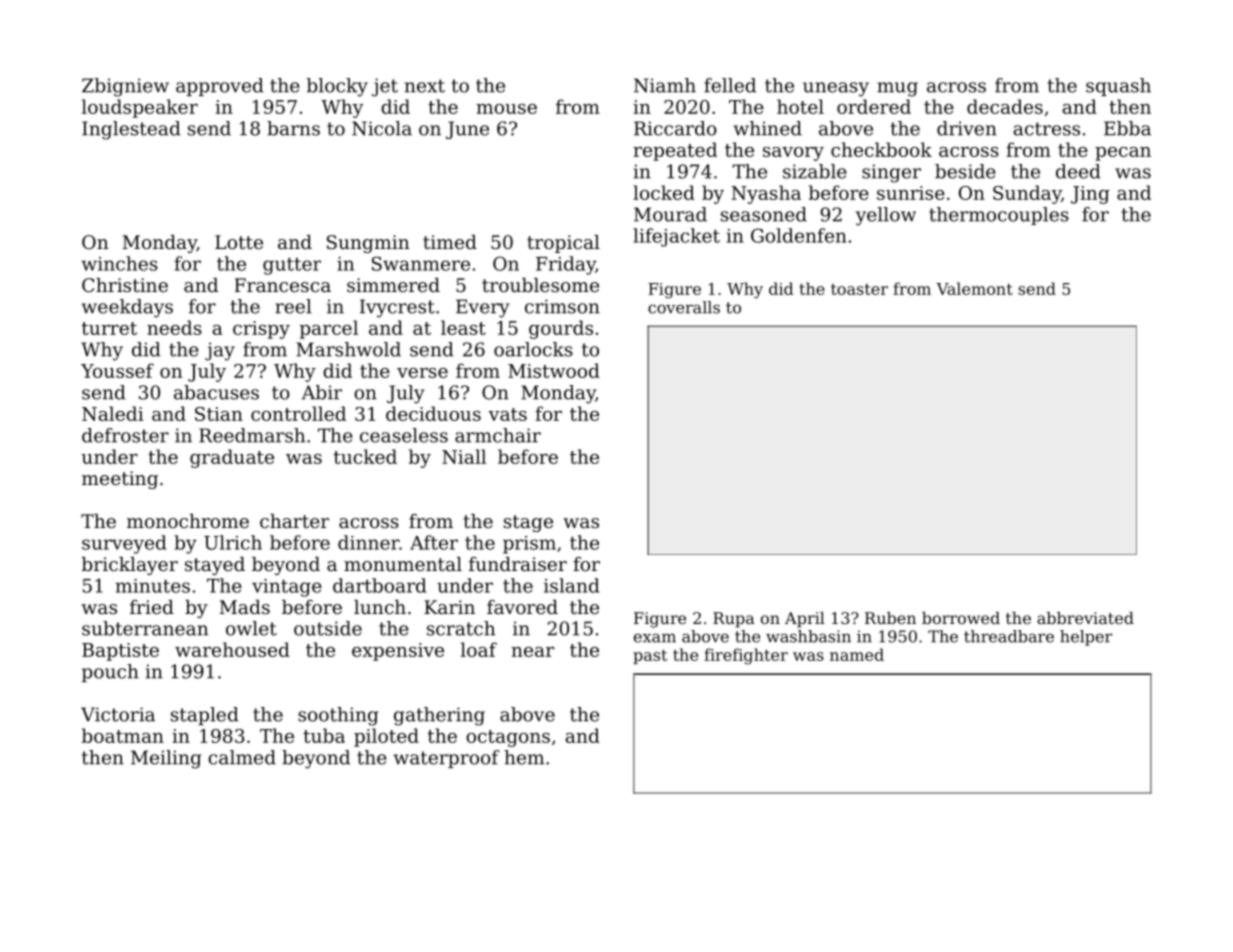 The height and width of the screenshot is (952, 1233). Describe the element at coordinates (859, 289) in the screenshot. I see `toaster` at that location.
